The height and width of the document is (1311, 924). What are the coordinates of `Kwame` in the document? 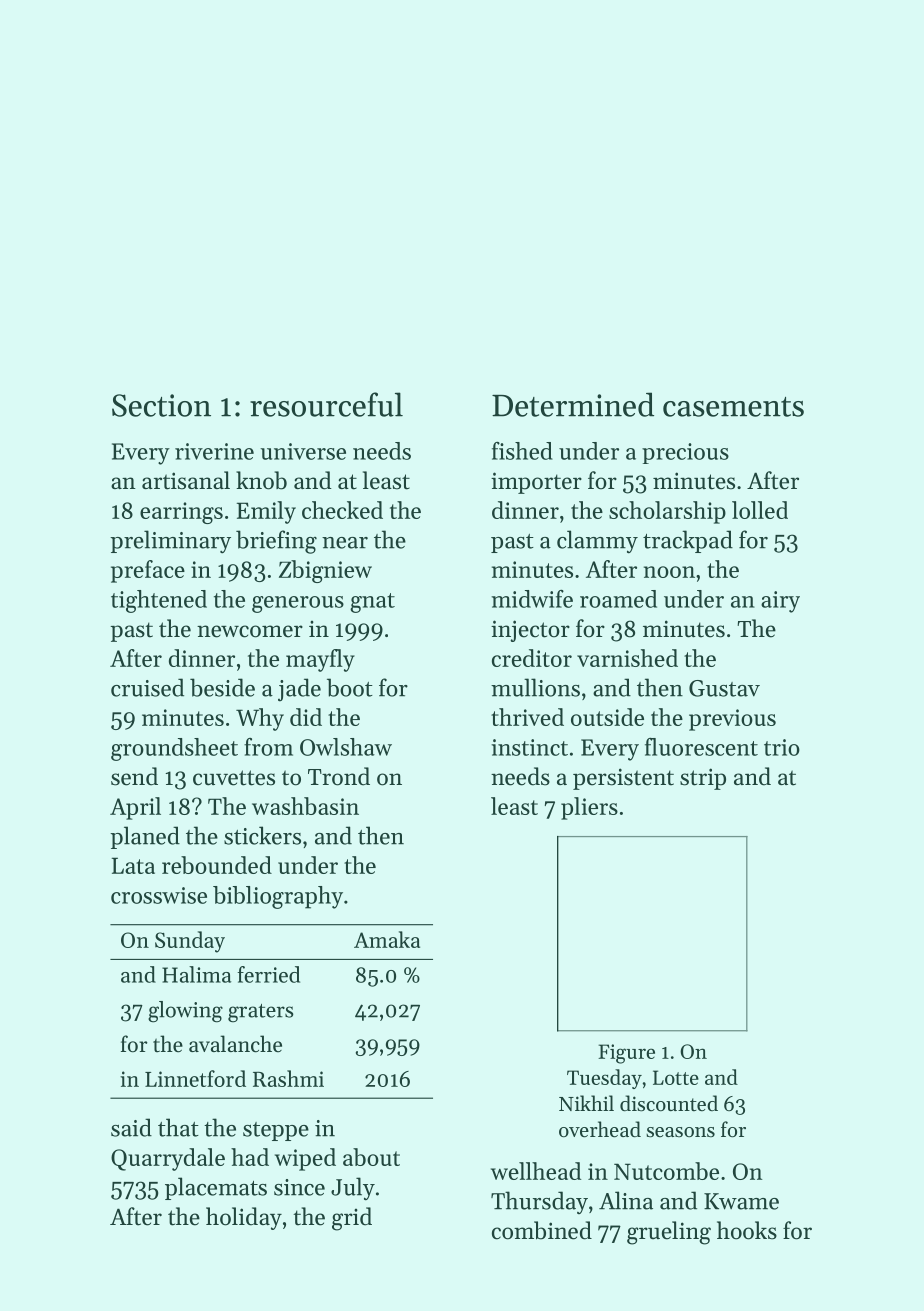 It's located at (741, 1201).
